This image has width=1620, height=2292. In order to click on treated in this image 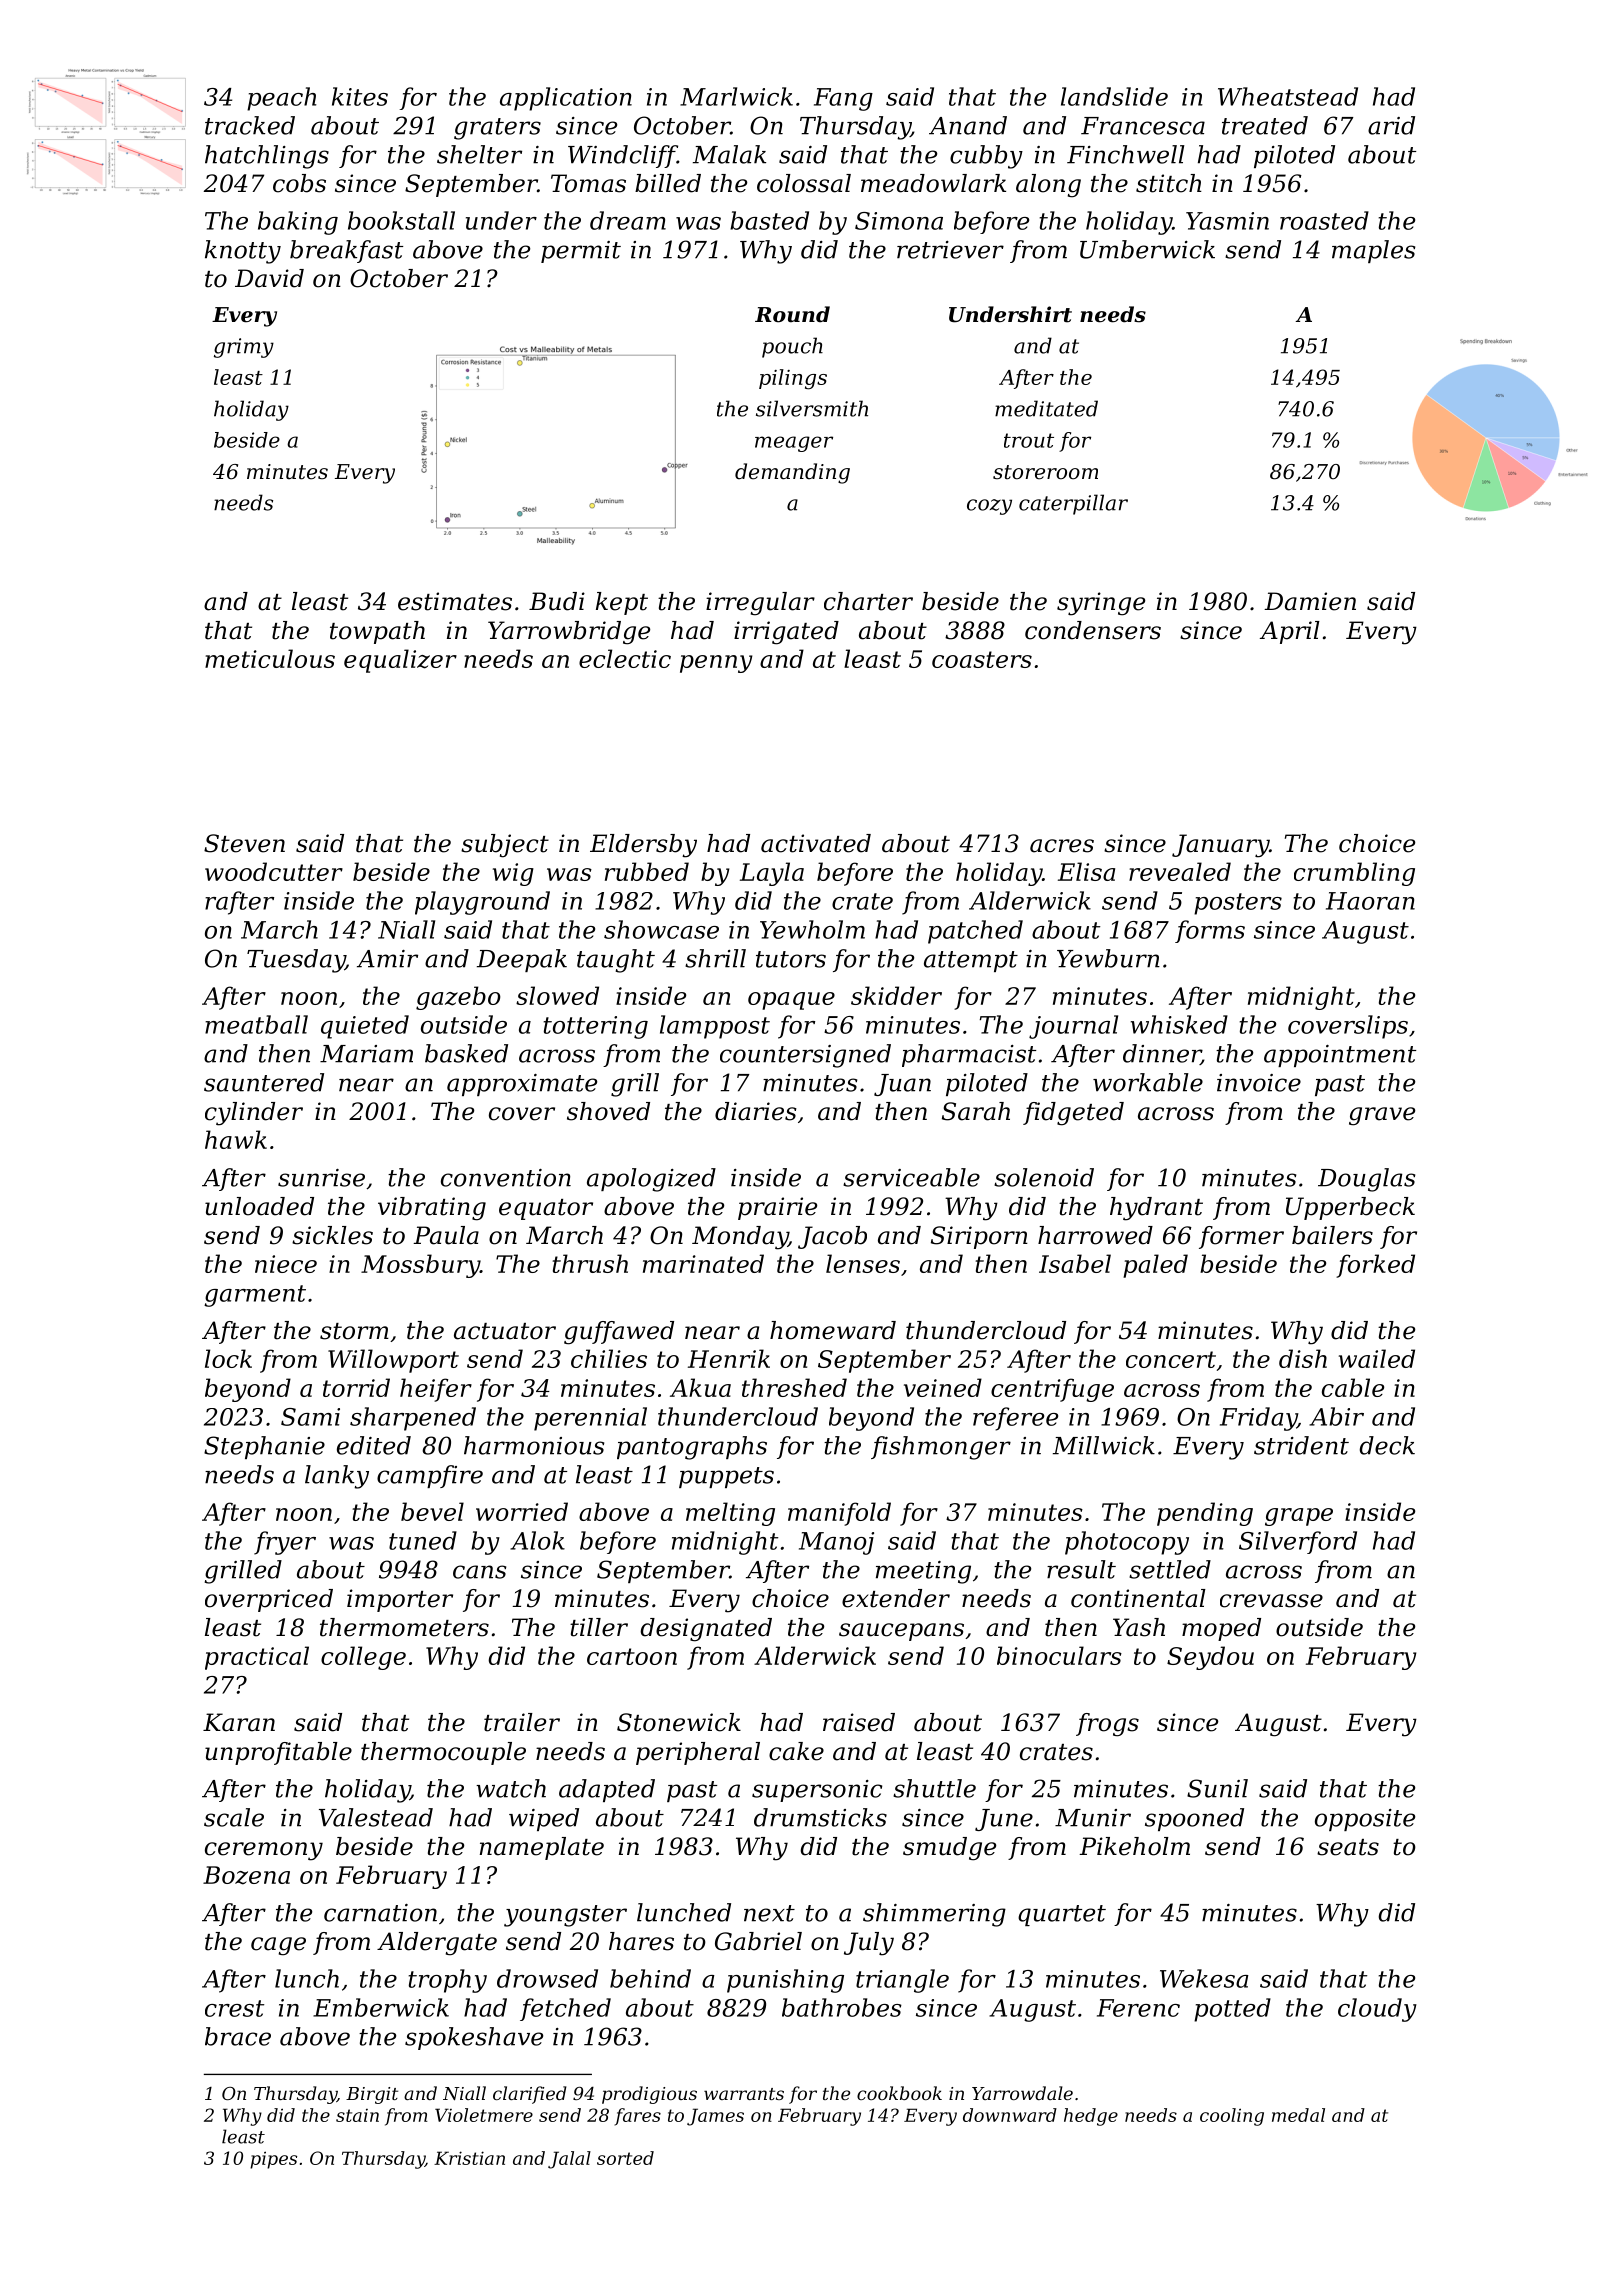, I will do `click(1265, 125)`.
